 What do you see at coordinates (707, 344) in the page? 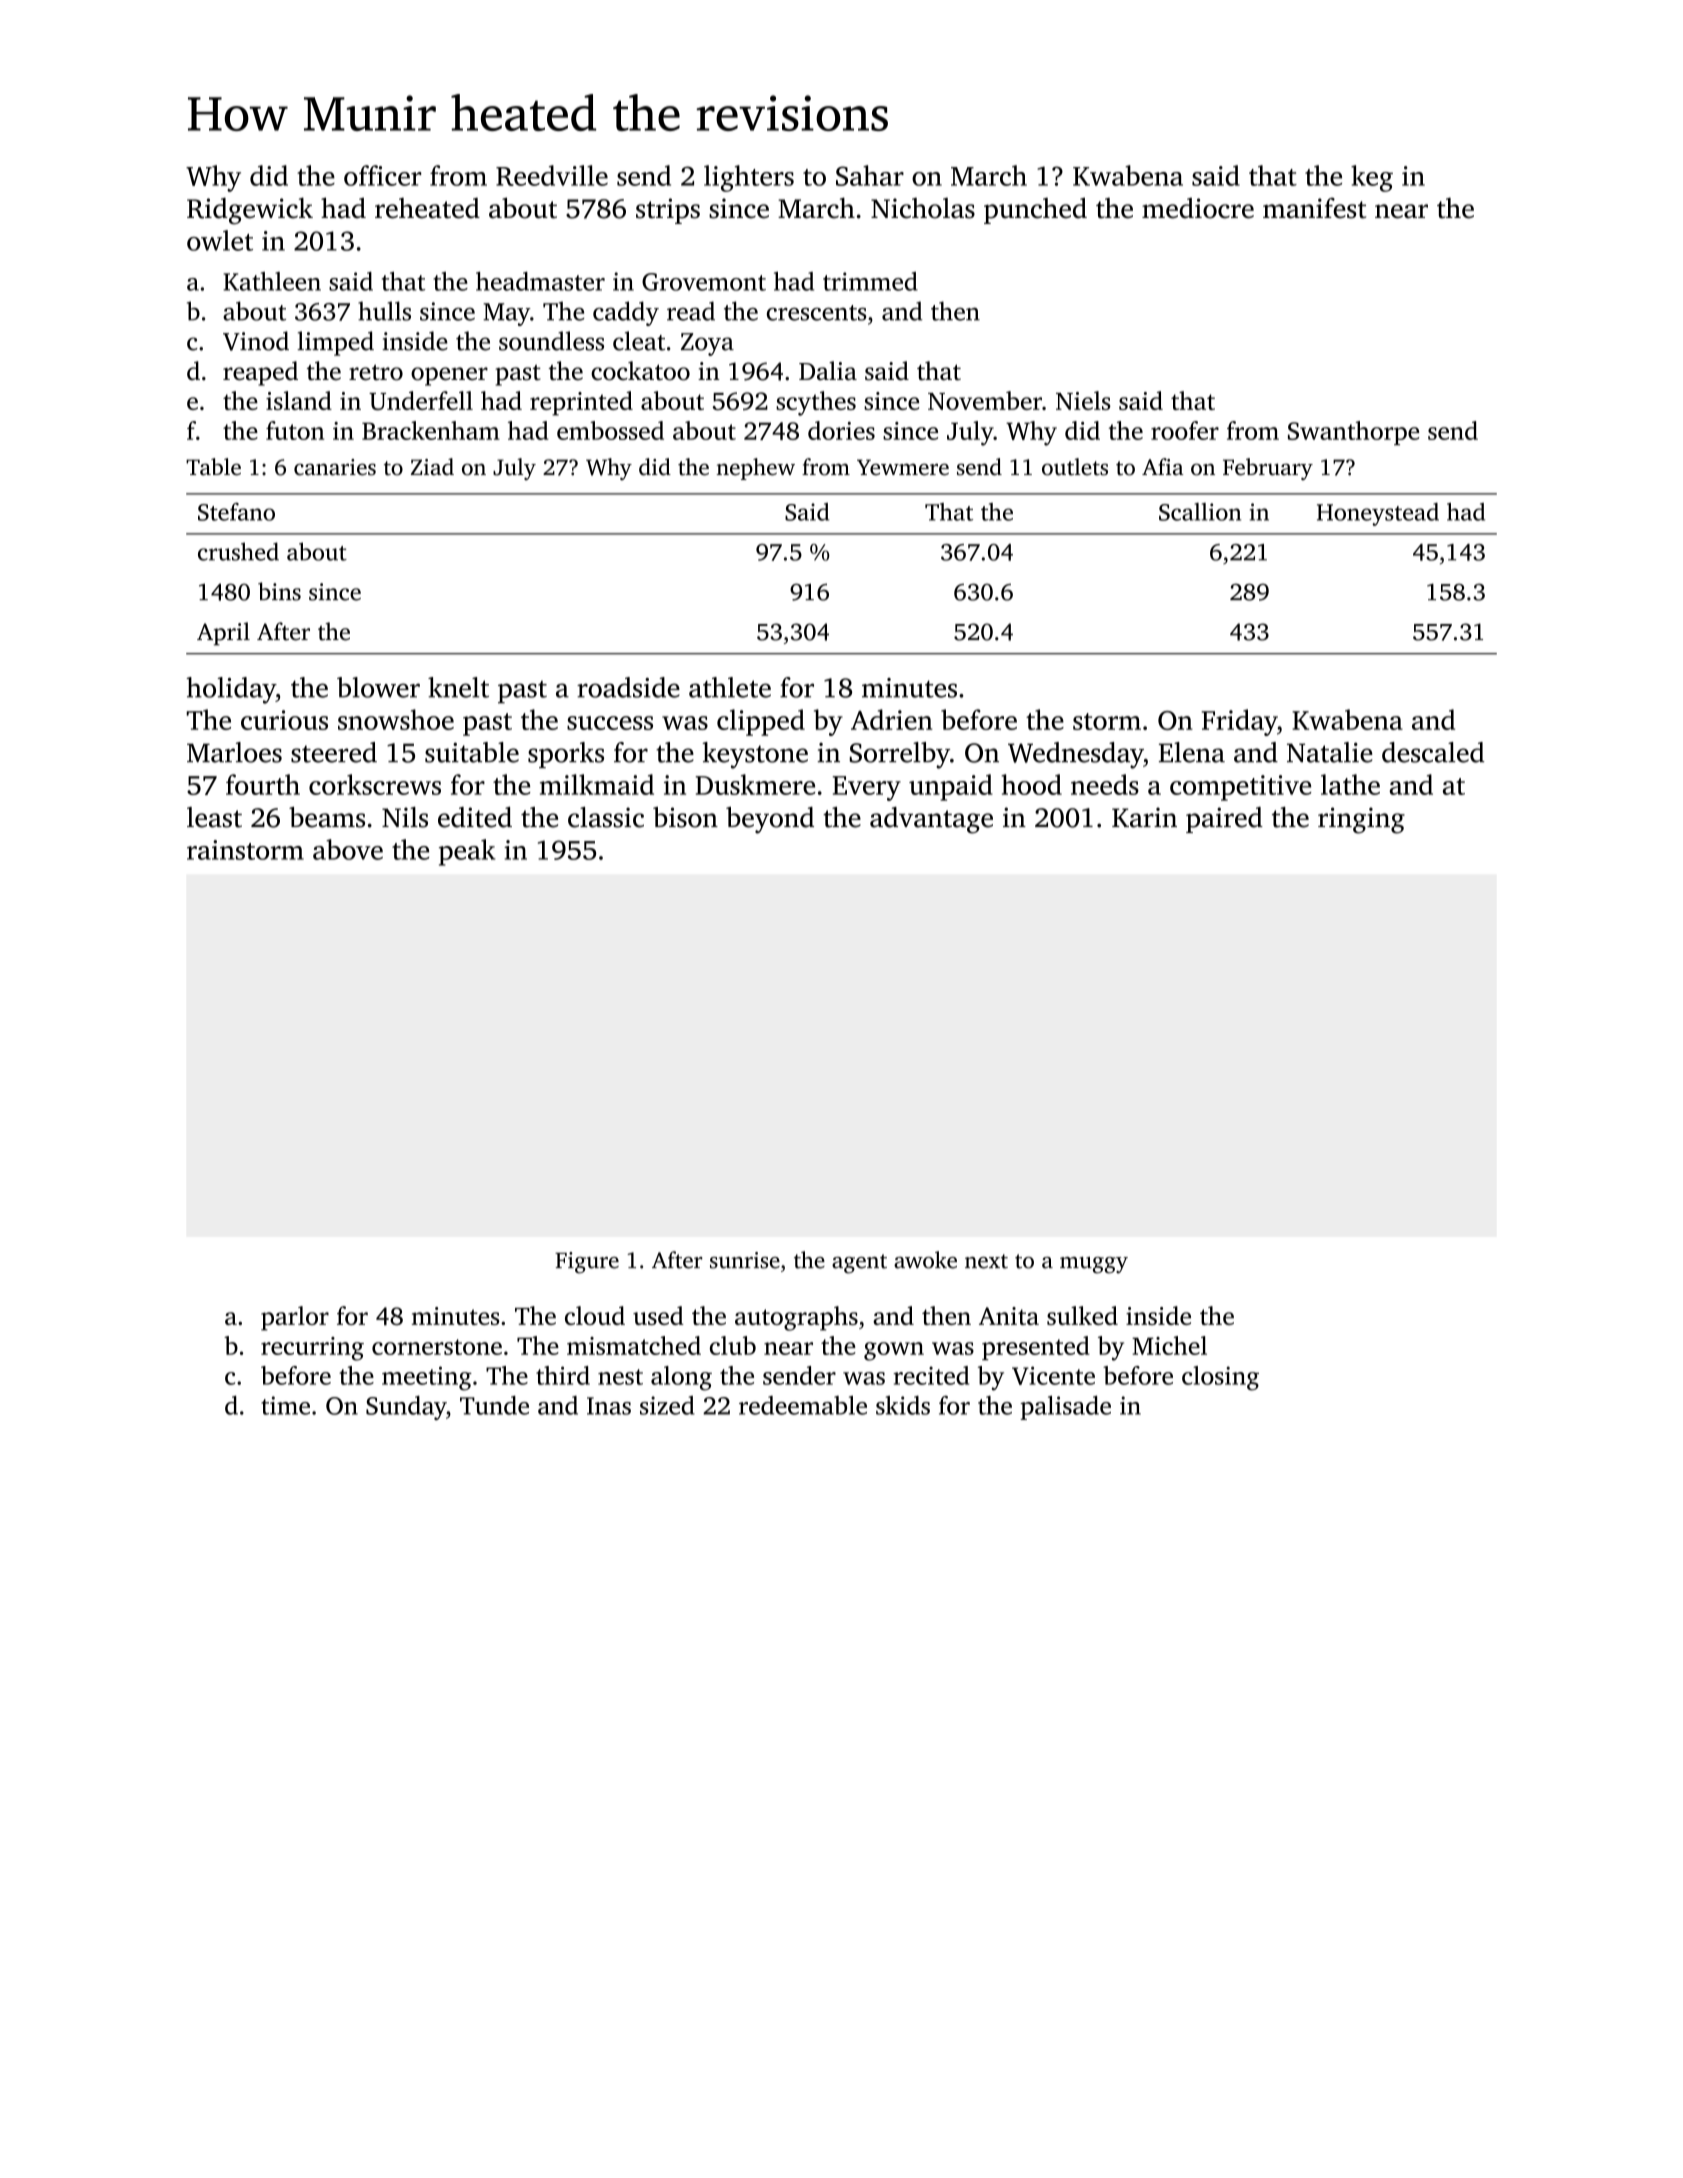
I see `Zoya` at bounding box center [707, 344].
